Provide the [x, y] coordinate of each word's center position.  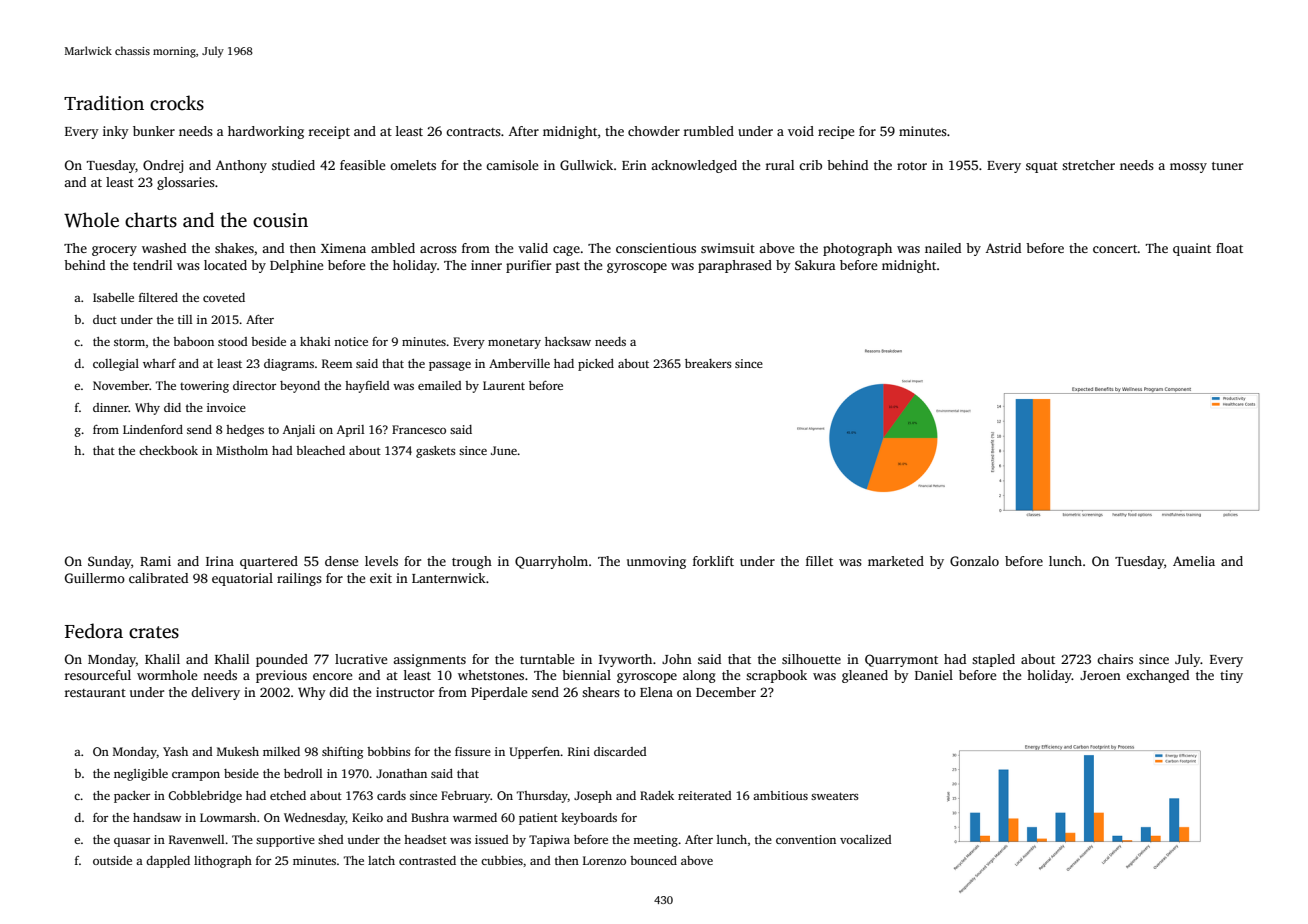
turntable [547, 659]
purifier [528, 266]
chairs [1115, 659]
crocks [177, 103]
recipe [836, 132]
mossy [1188, 168]
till [185, 319]
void [801, 131]
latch [381, 860]
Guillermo [95, 578]
